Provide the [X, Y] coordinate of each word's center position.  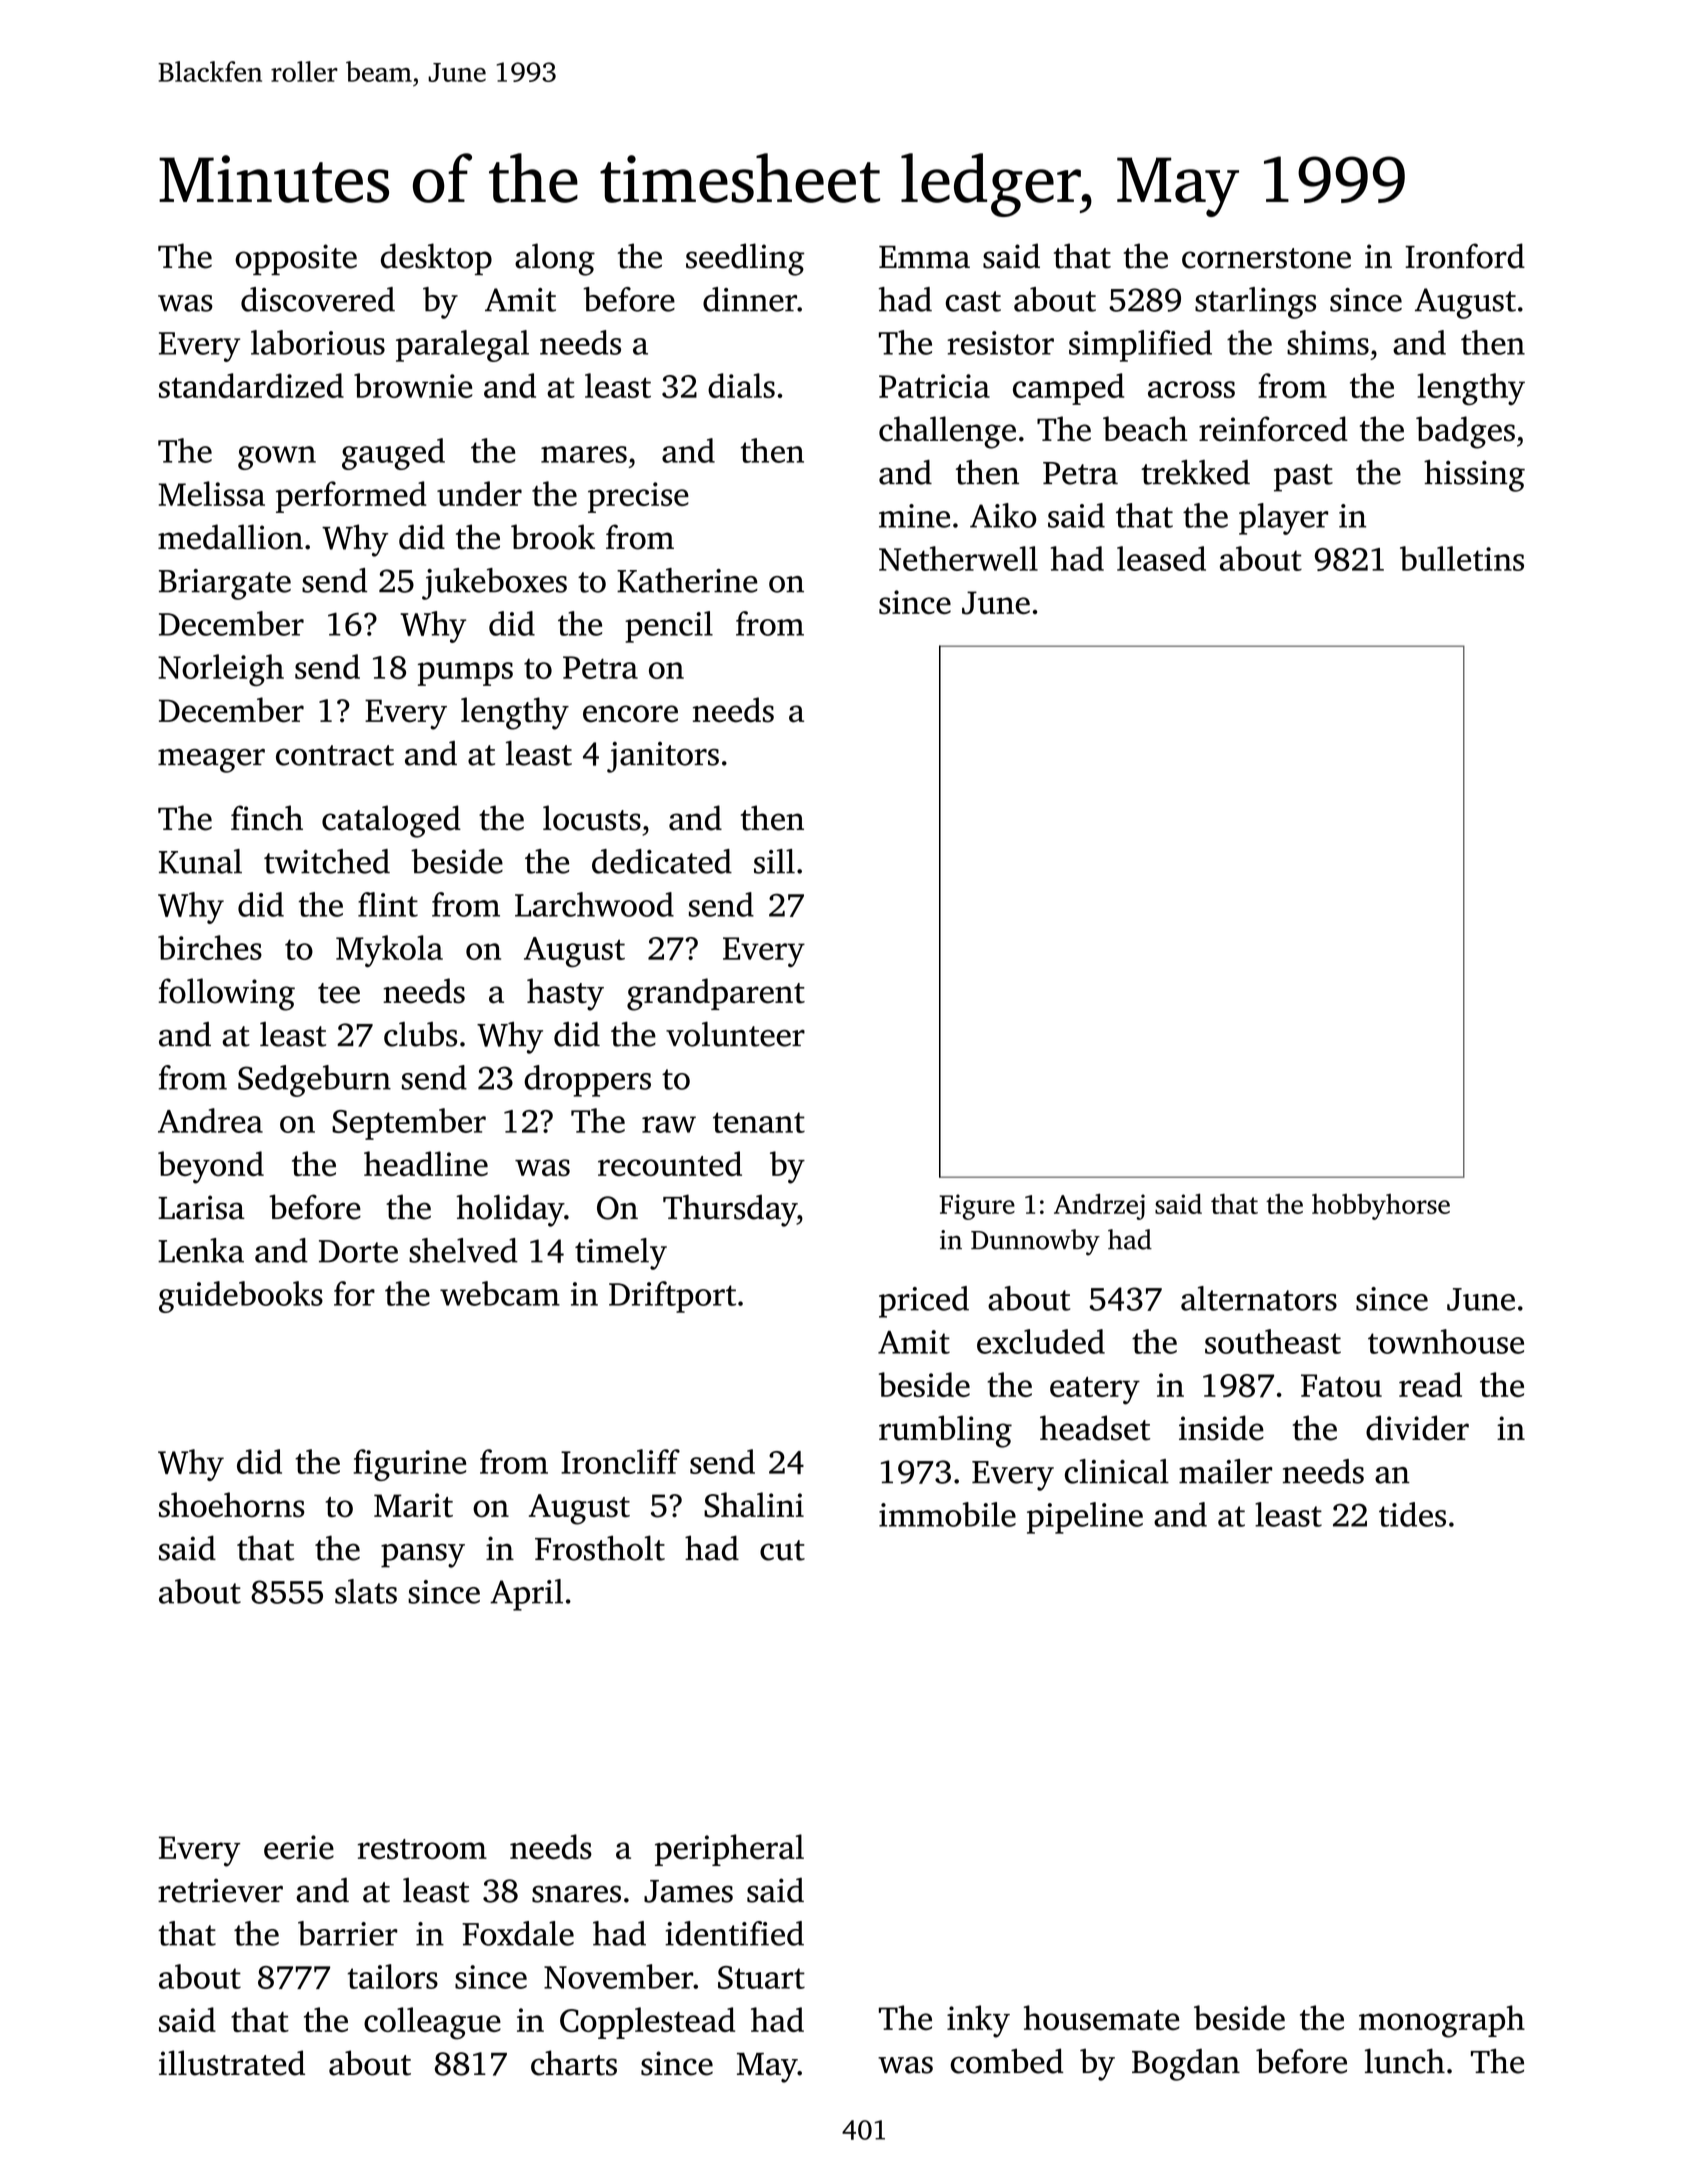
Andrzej [1099, 1206]
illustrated [232, 2063]
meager [211, 761]
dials [741, 385]
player [1283, 519]
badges [1465, 432]
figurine [410, 1465]
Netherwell [958, 558]
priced [924, 1302]
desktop [436, 259]
